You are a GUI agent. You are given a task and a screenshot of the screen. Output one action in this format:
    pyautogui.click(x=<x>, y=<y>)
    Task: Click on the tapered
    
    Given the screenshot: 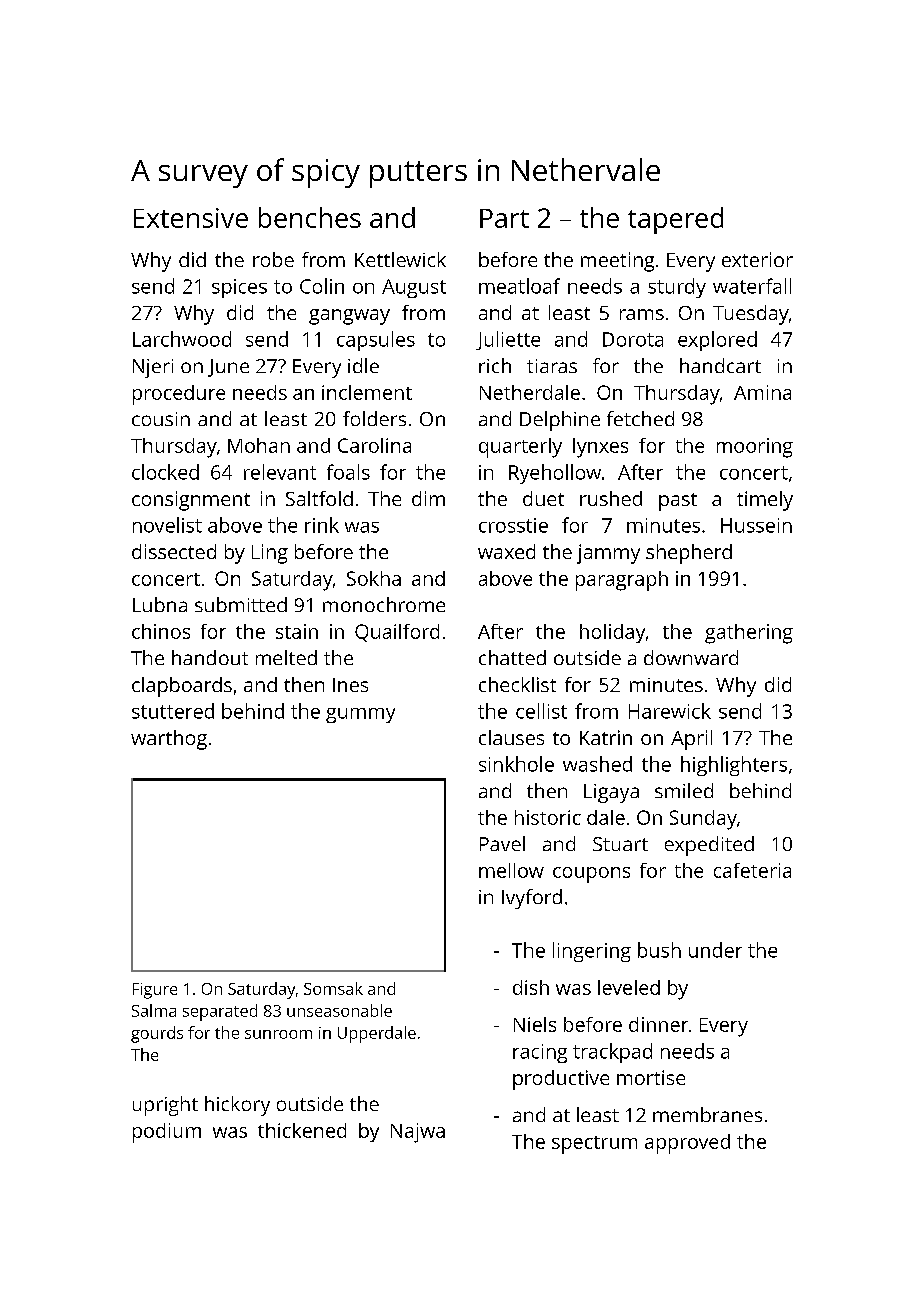 What is the action you would take?
    pyautogui.click(x=675, y=220)
